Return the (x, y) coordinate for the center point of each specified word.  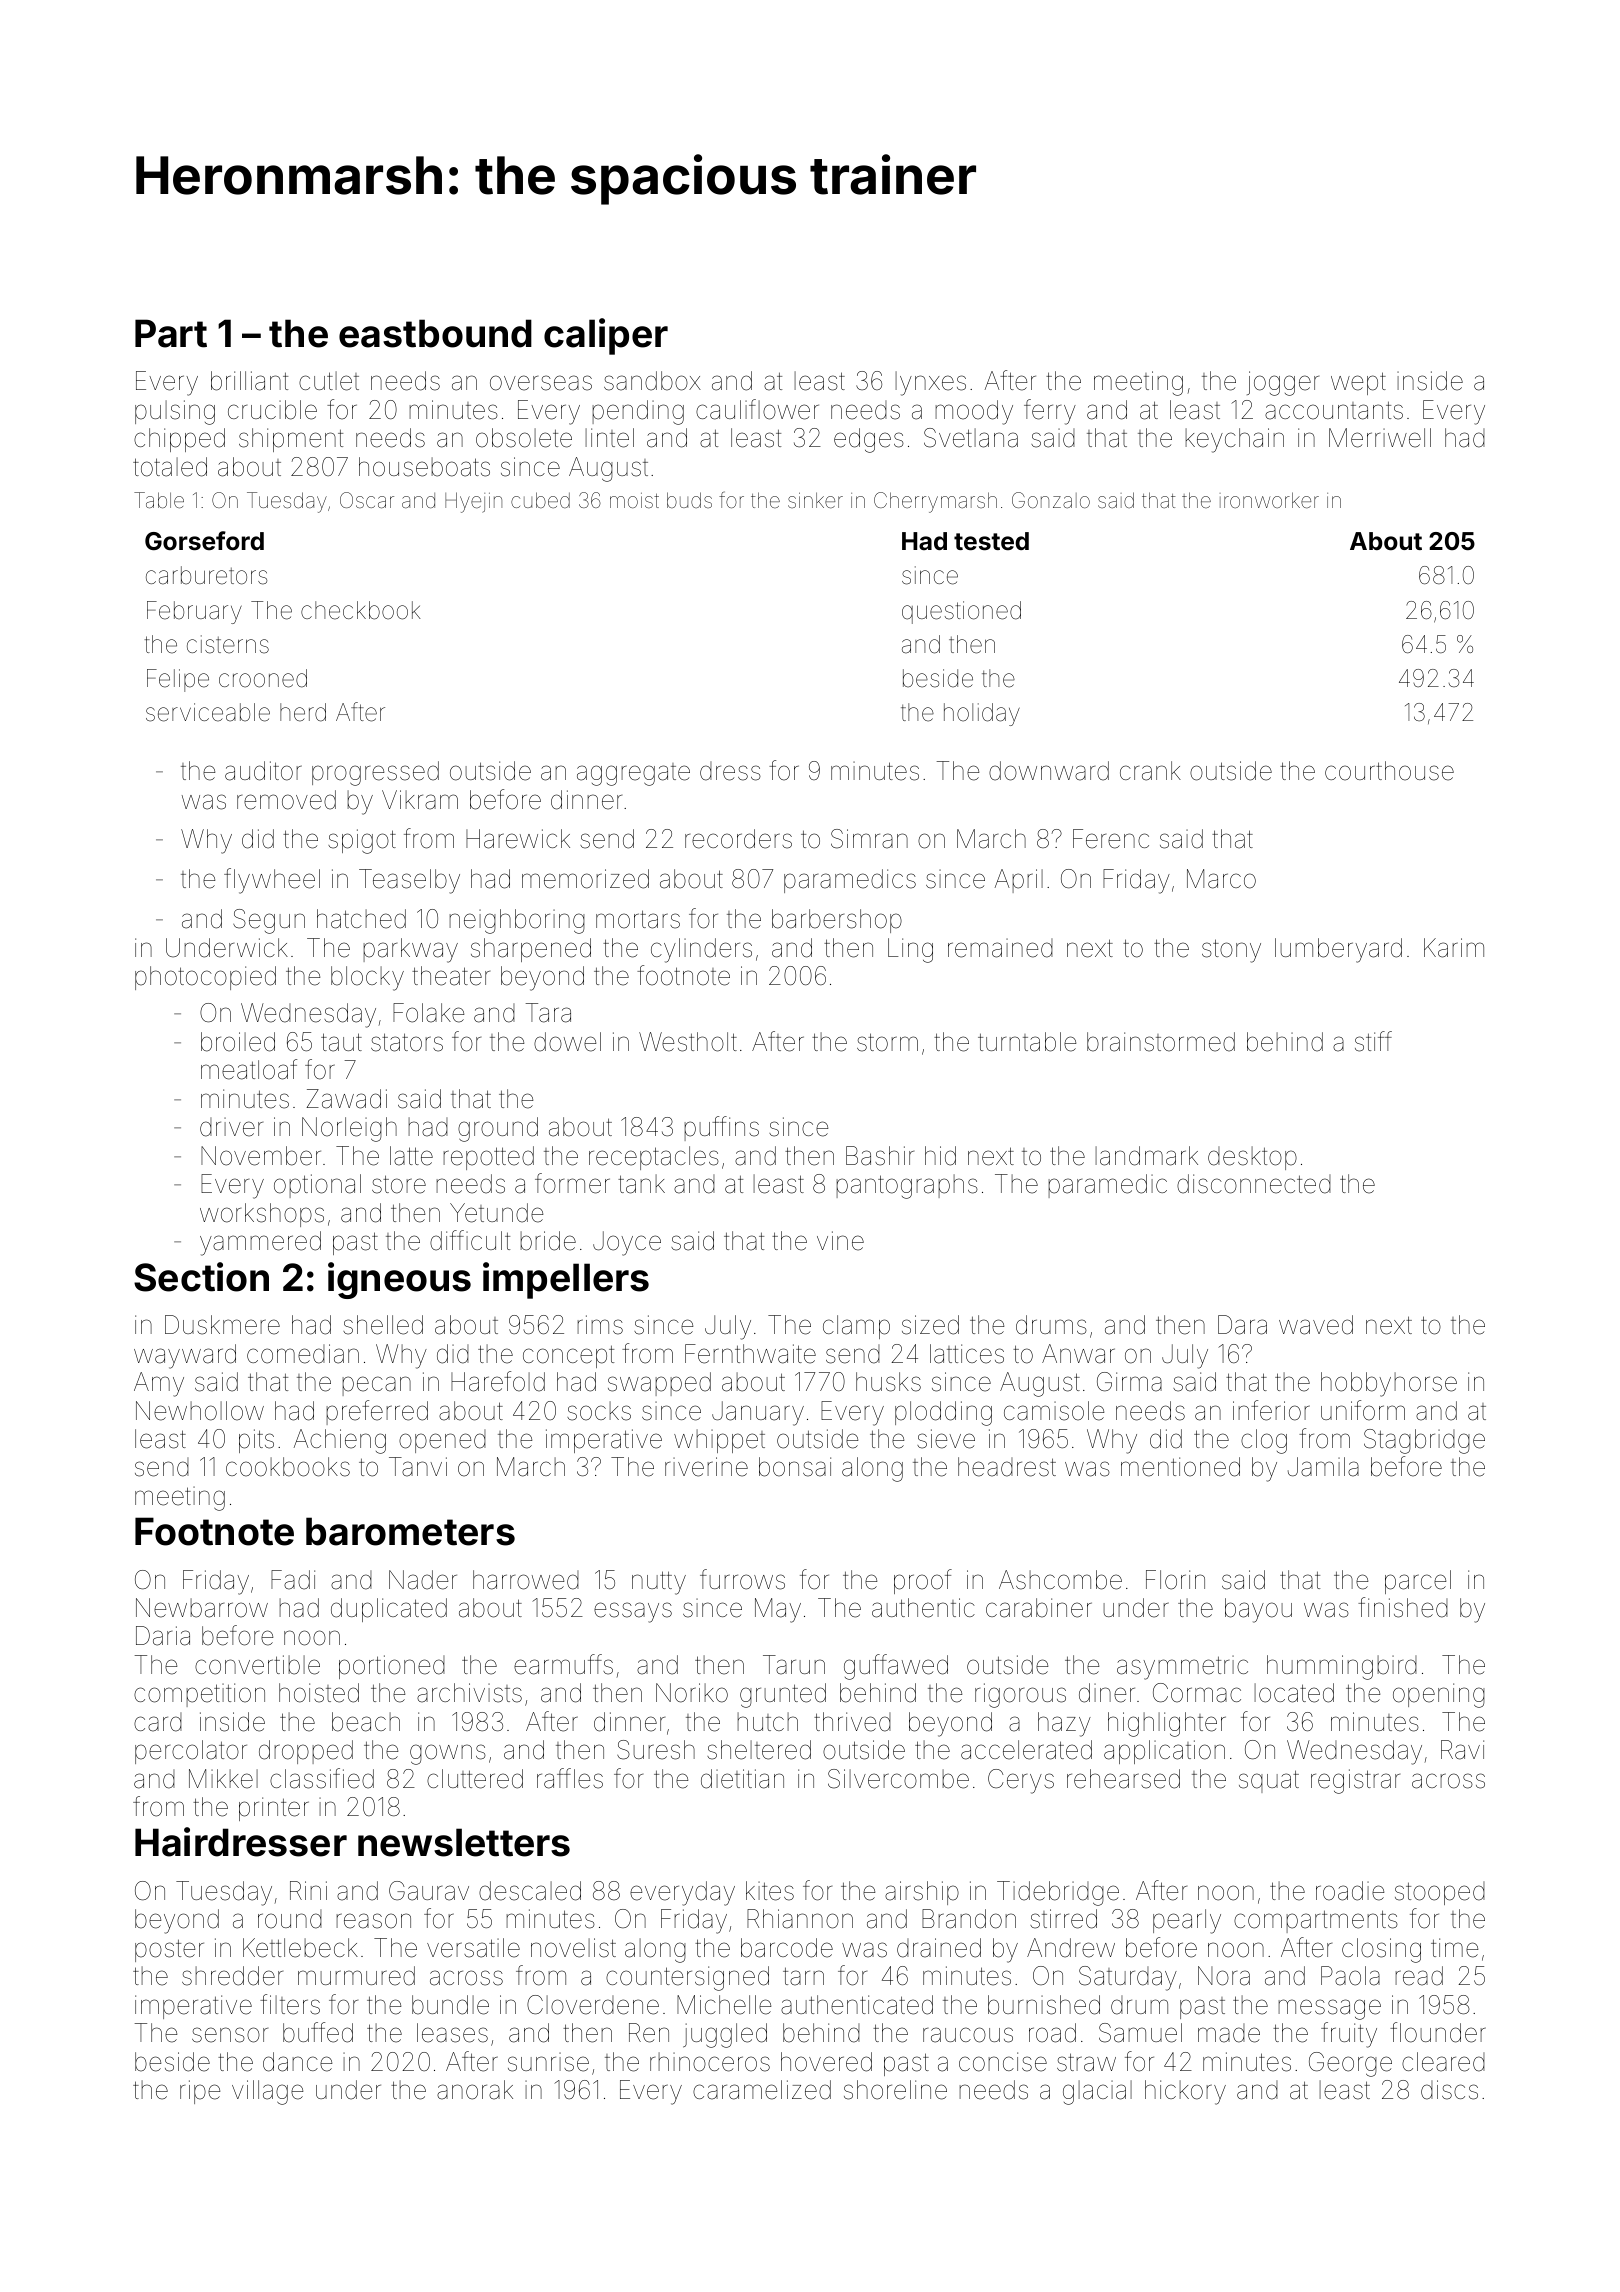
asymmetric (1182, 1667)
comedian (303, 1354)
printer (274, 1809)
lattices (967, 1354)
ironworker (1269, 500)
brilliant (249, 381)
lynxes (930, 383)
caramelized (762, 2090)
